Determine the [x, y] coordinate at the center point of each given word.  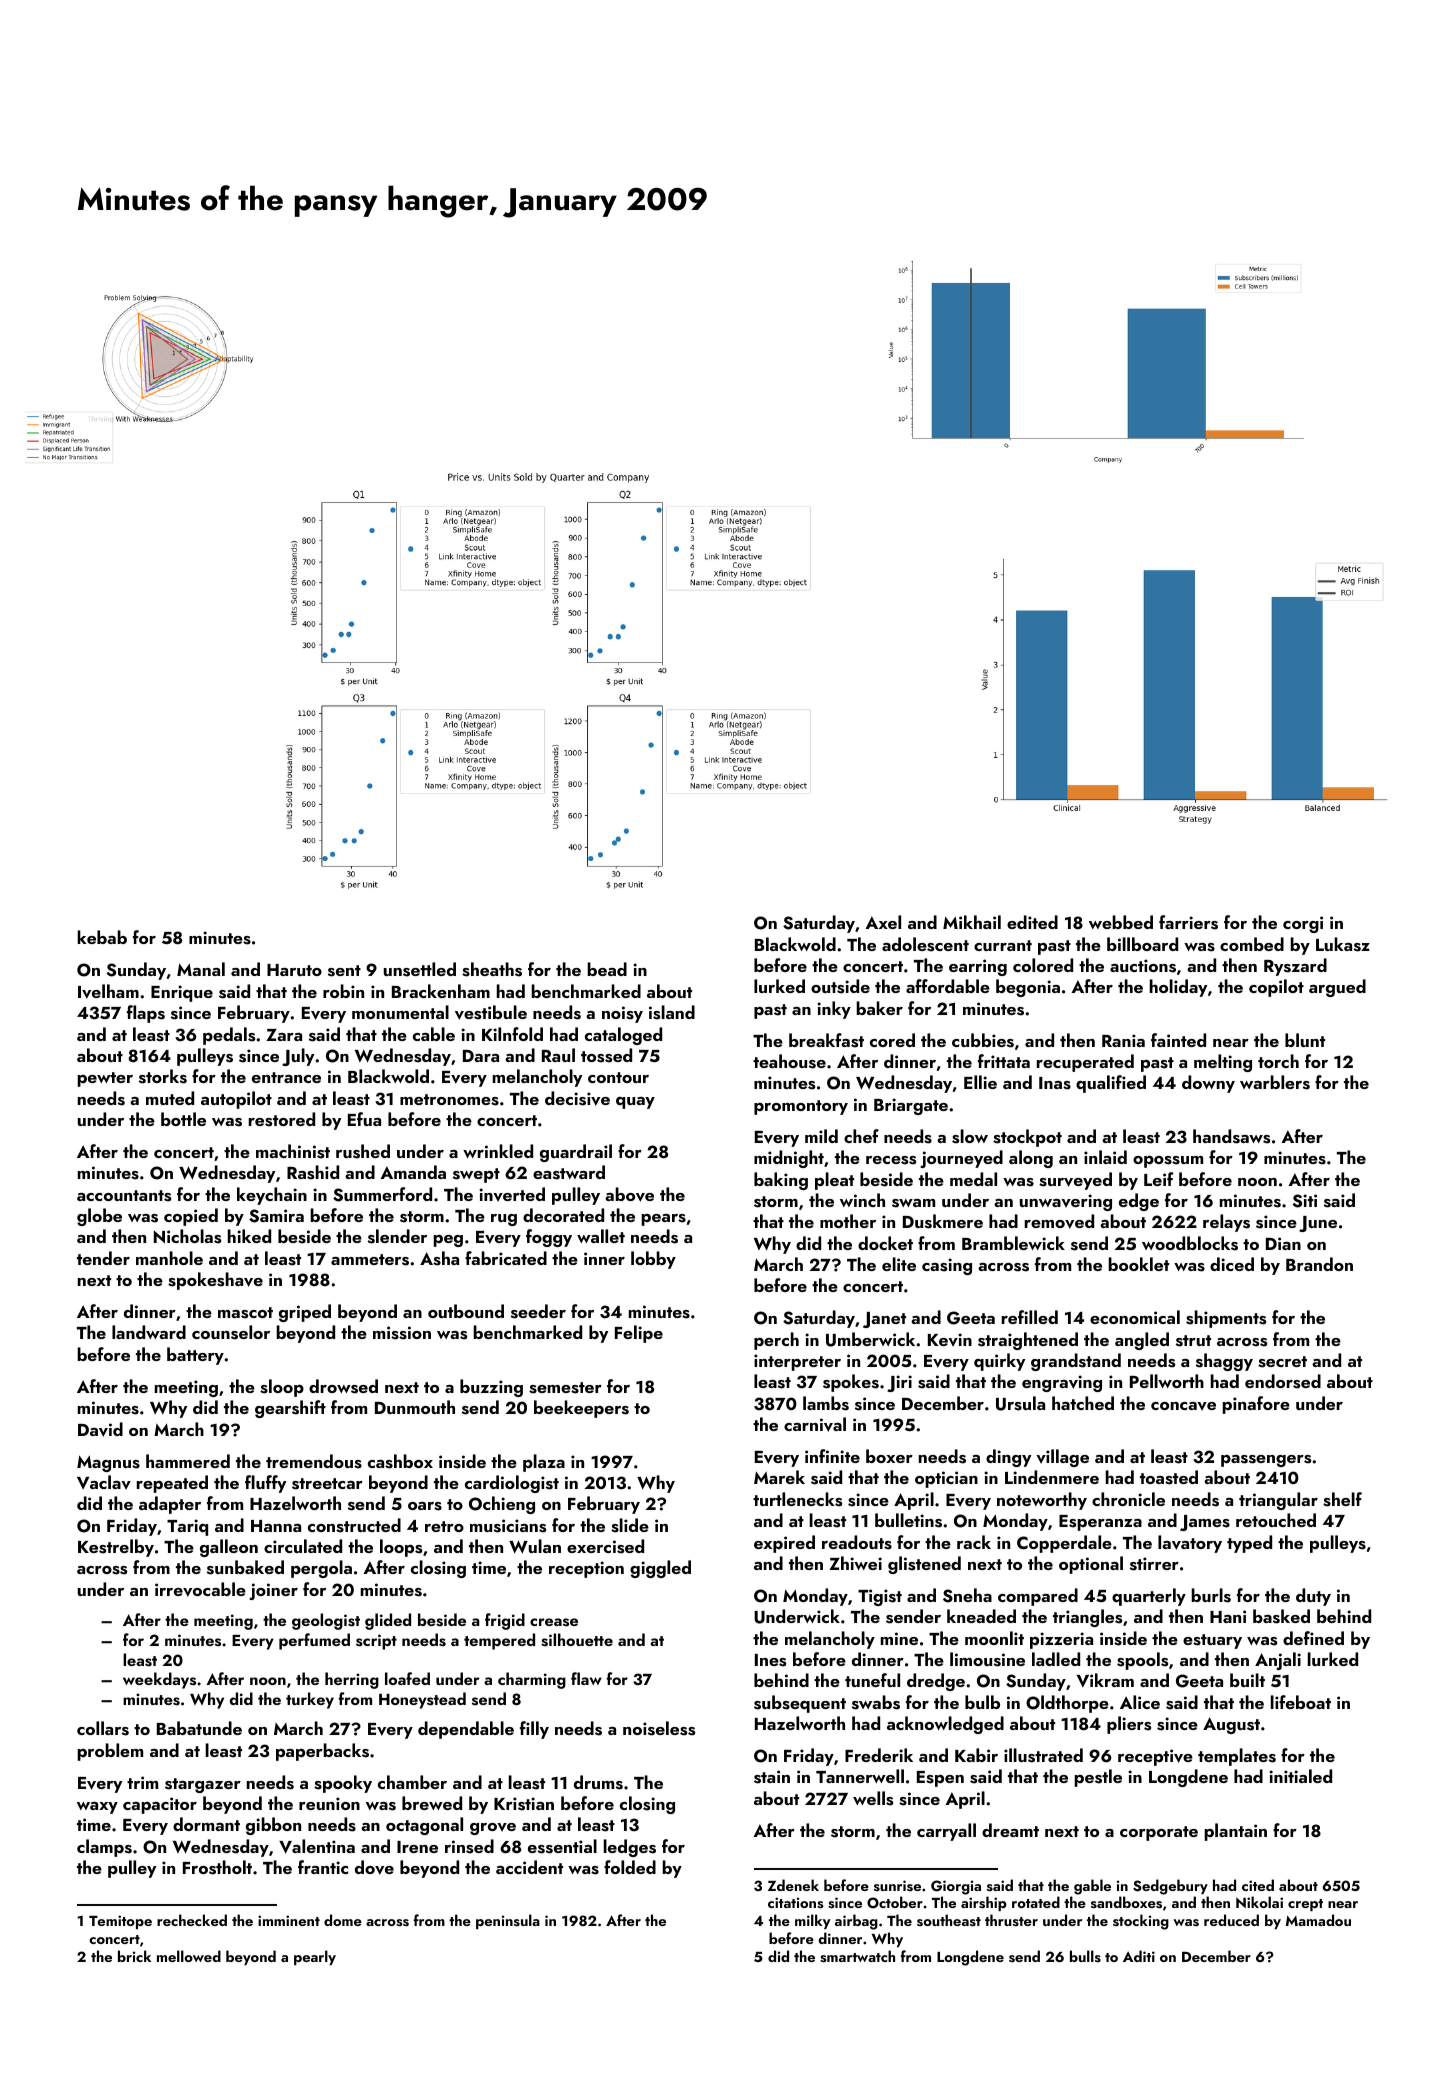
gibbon [273, 1826]
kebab [102, 937]
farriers [1188, 922]
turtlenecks [797, 1499]
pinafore [1256, 1405]
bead [607, 969]
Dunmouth [415, 1407]
